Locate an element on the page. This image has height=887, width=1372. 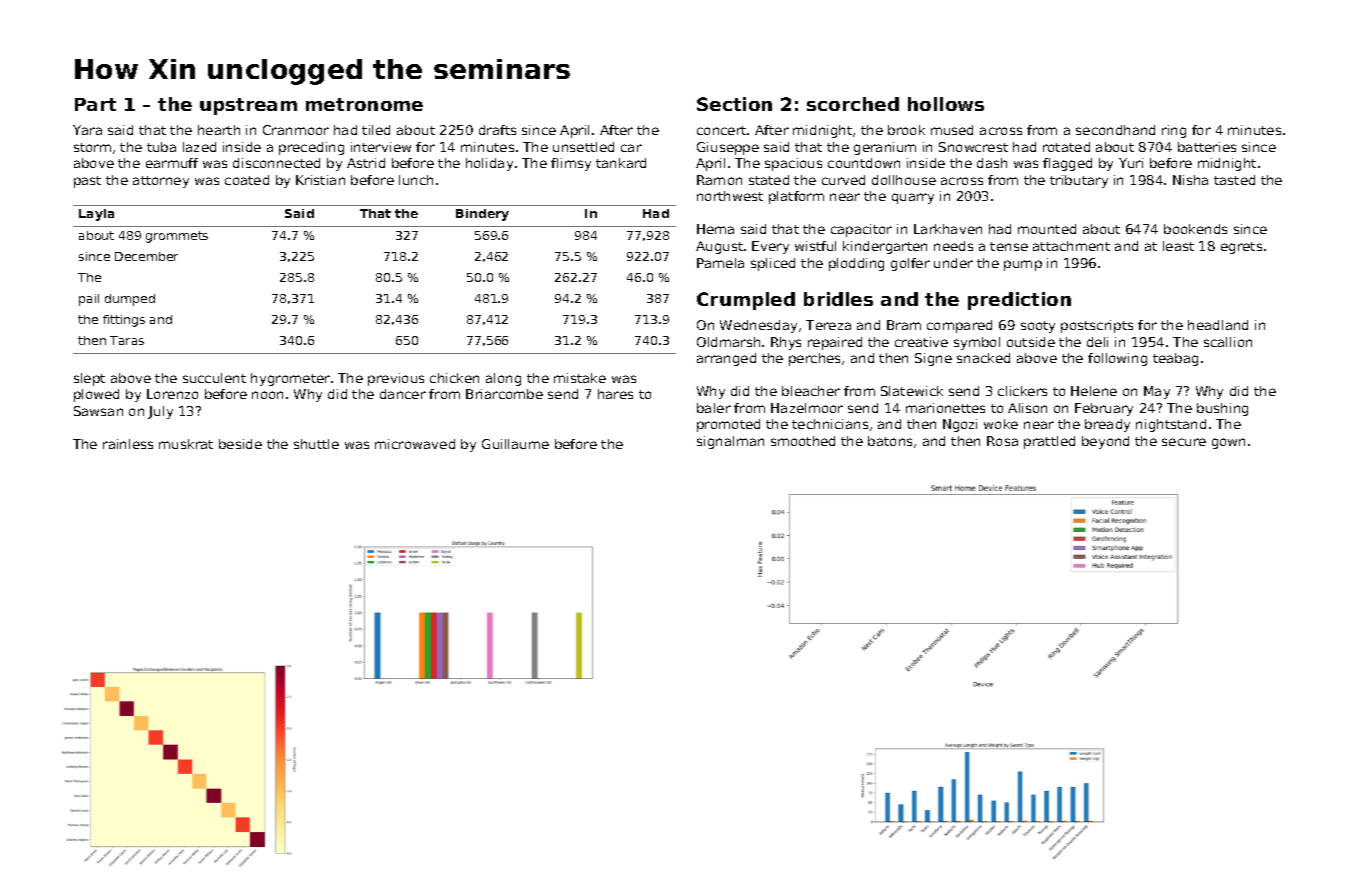
Alison is located at coordinates (1027, 408).
